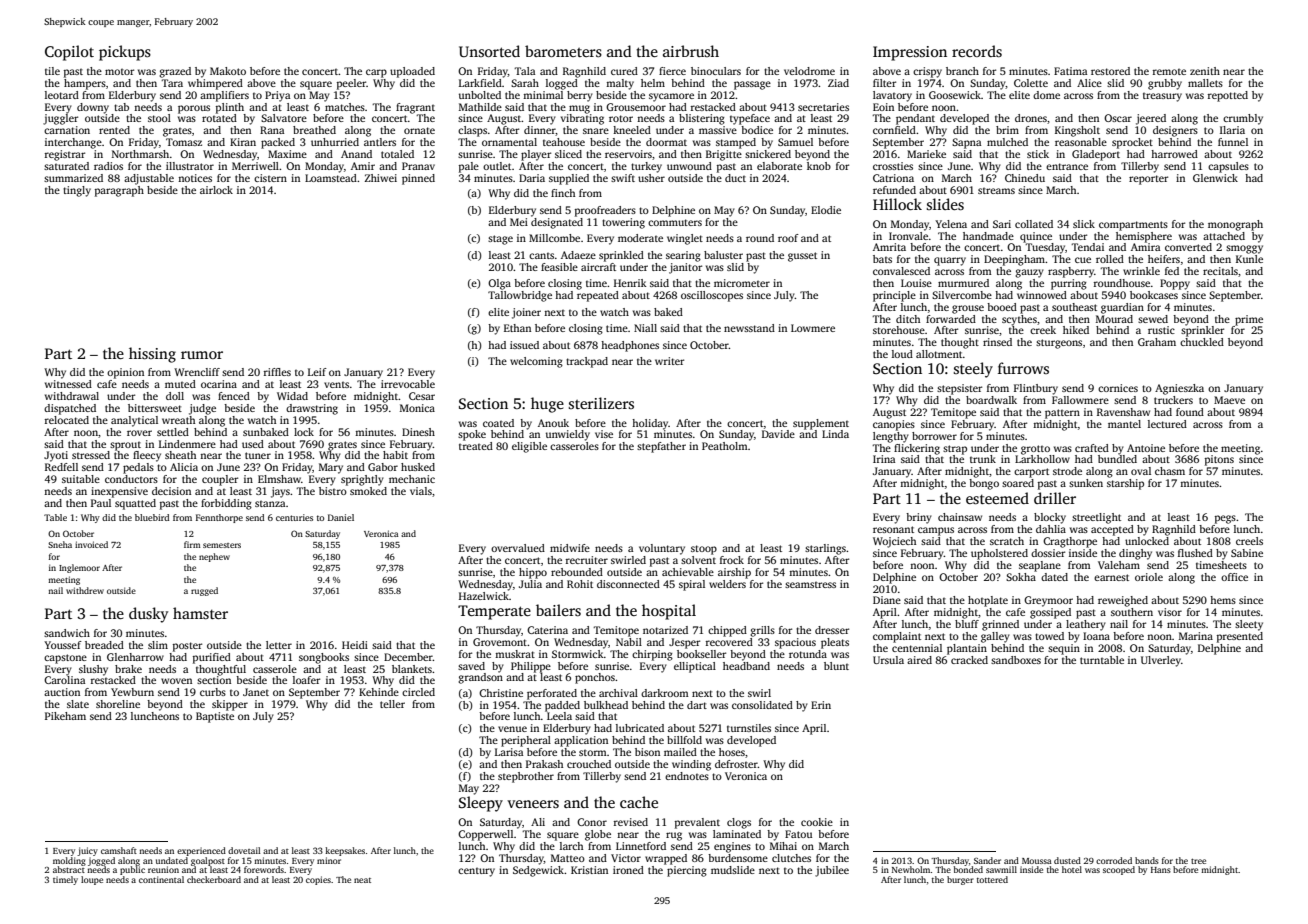 This document has width=1308, height=924. Describe the element at coordinates (78, 704) in the document. I see `slate` at that location.
